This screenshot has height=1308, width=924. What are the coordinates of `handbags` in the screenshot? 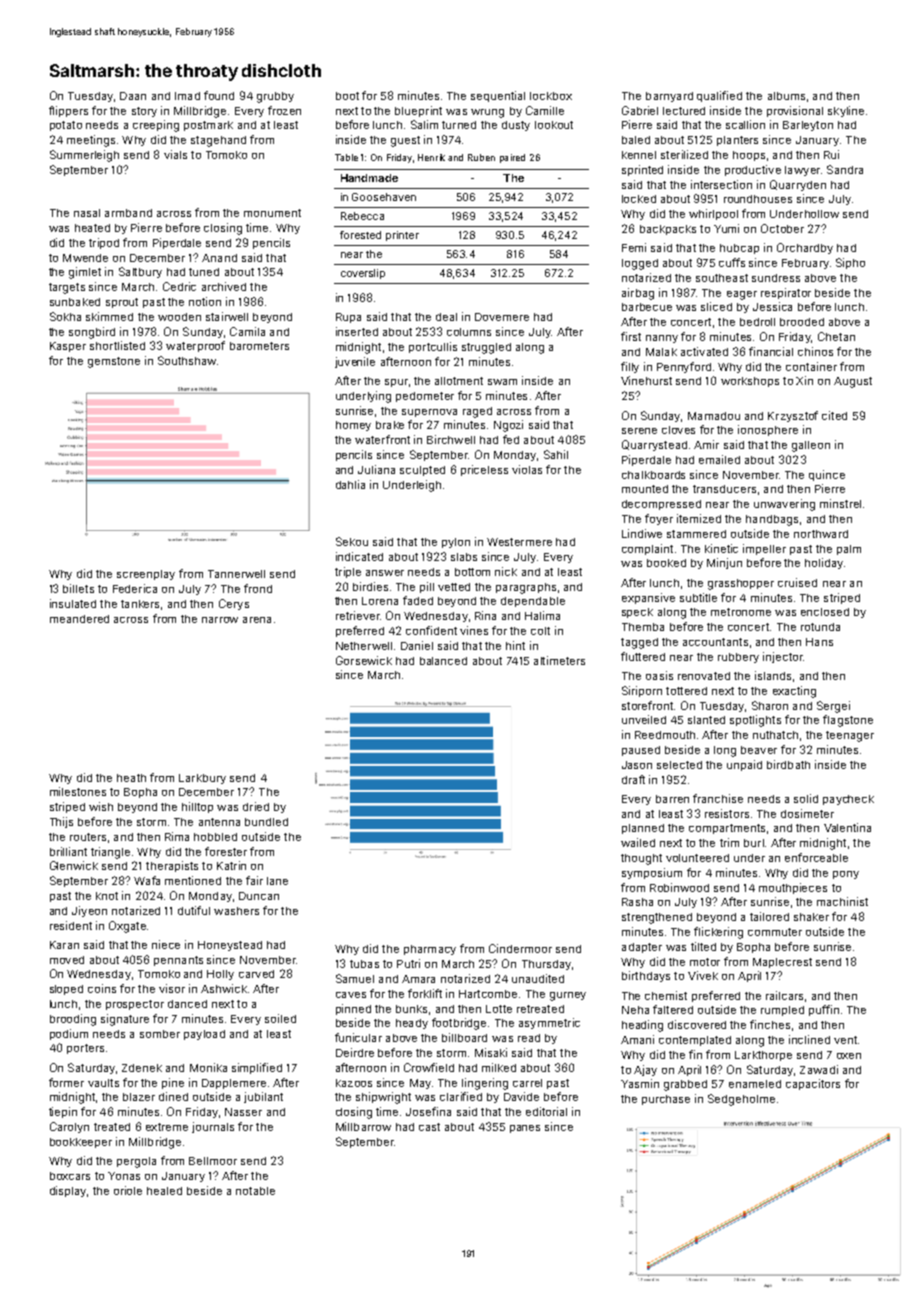 It's located at (772, 520).
